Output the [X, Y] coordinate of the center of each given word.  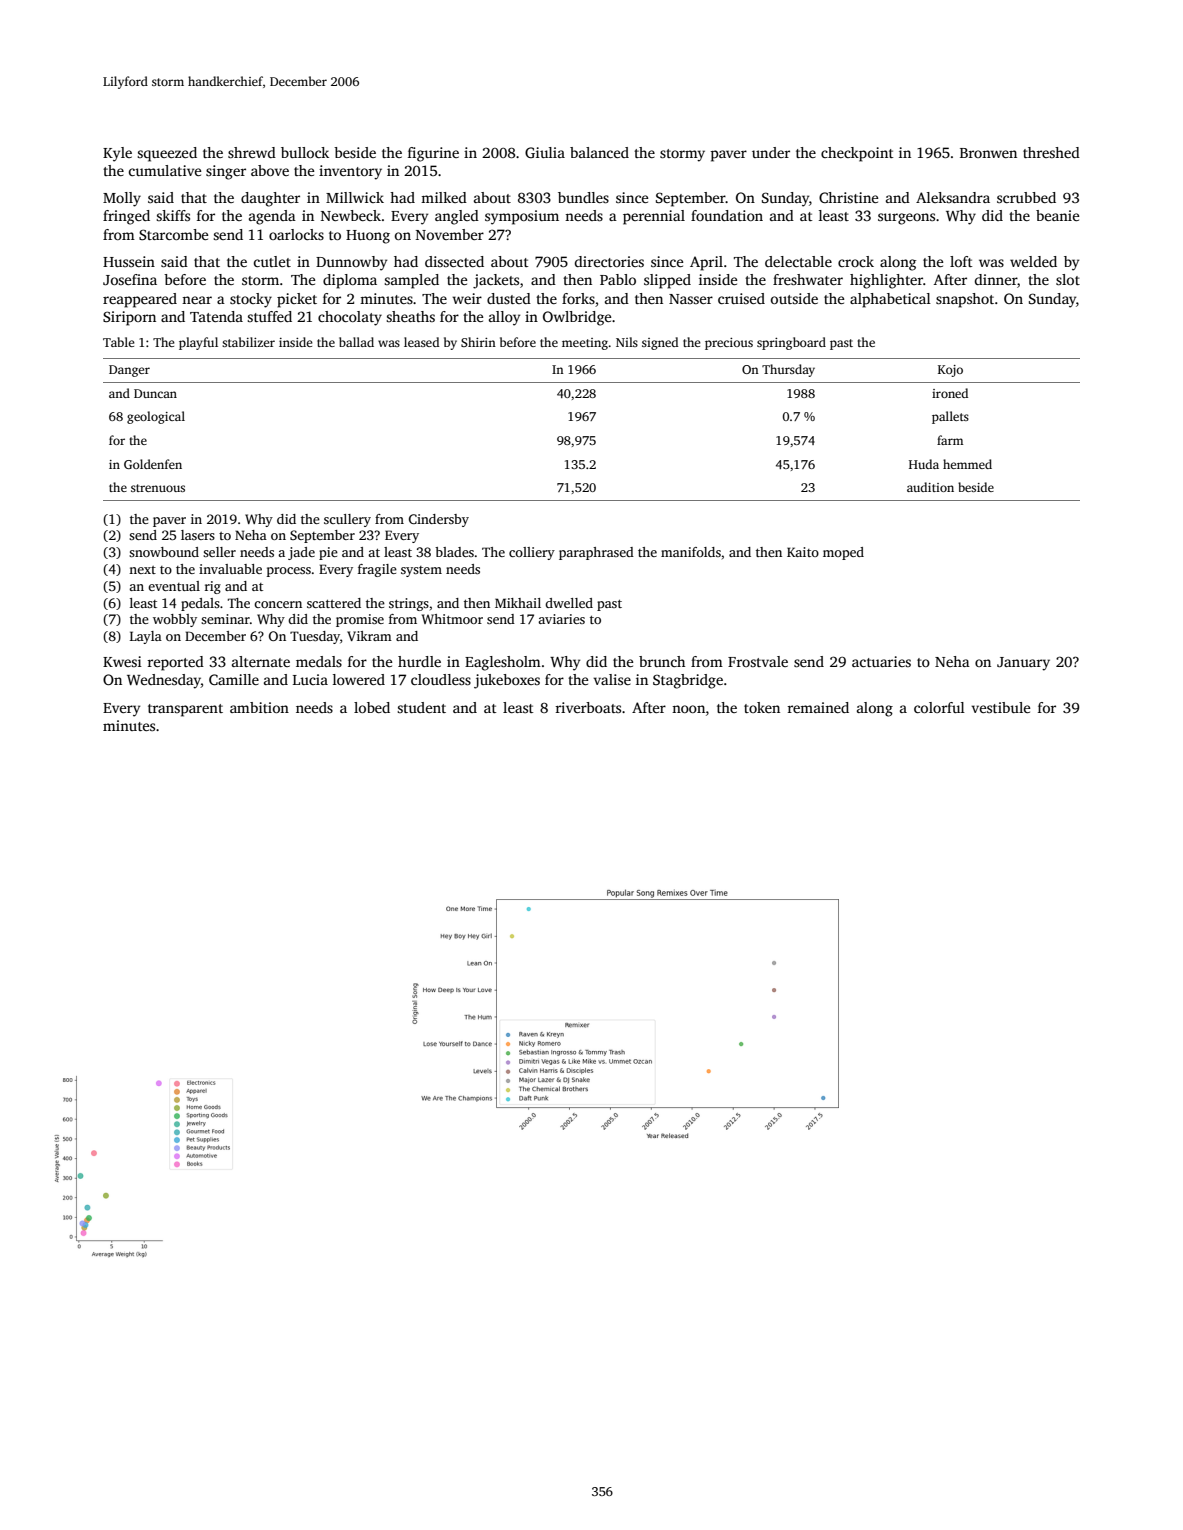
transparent [185, 710]
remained [818, 707]
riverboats [588, 707]
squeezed [167, 154]
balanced [599, 152]
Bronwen [988, 153]
